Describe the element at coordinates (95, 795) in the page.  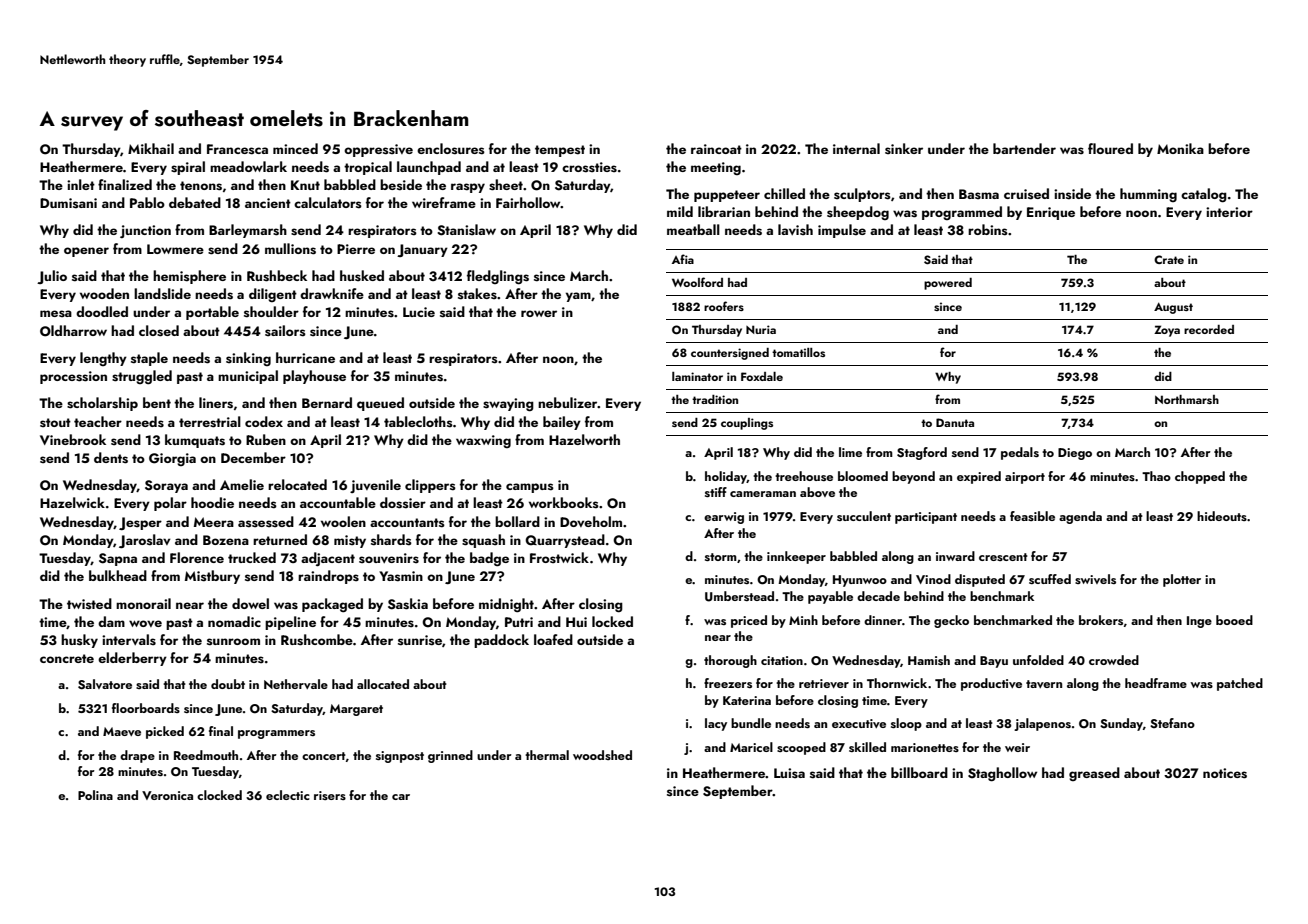
I see `Polina` at that location.
